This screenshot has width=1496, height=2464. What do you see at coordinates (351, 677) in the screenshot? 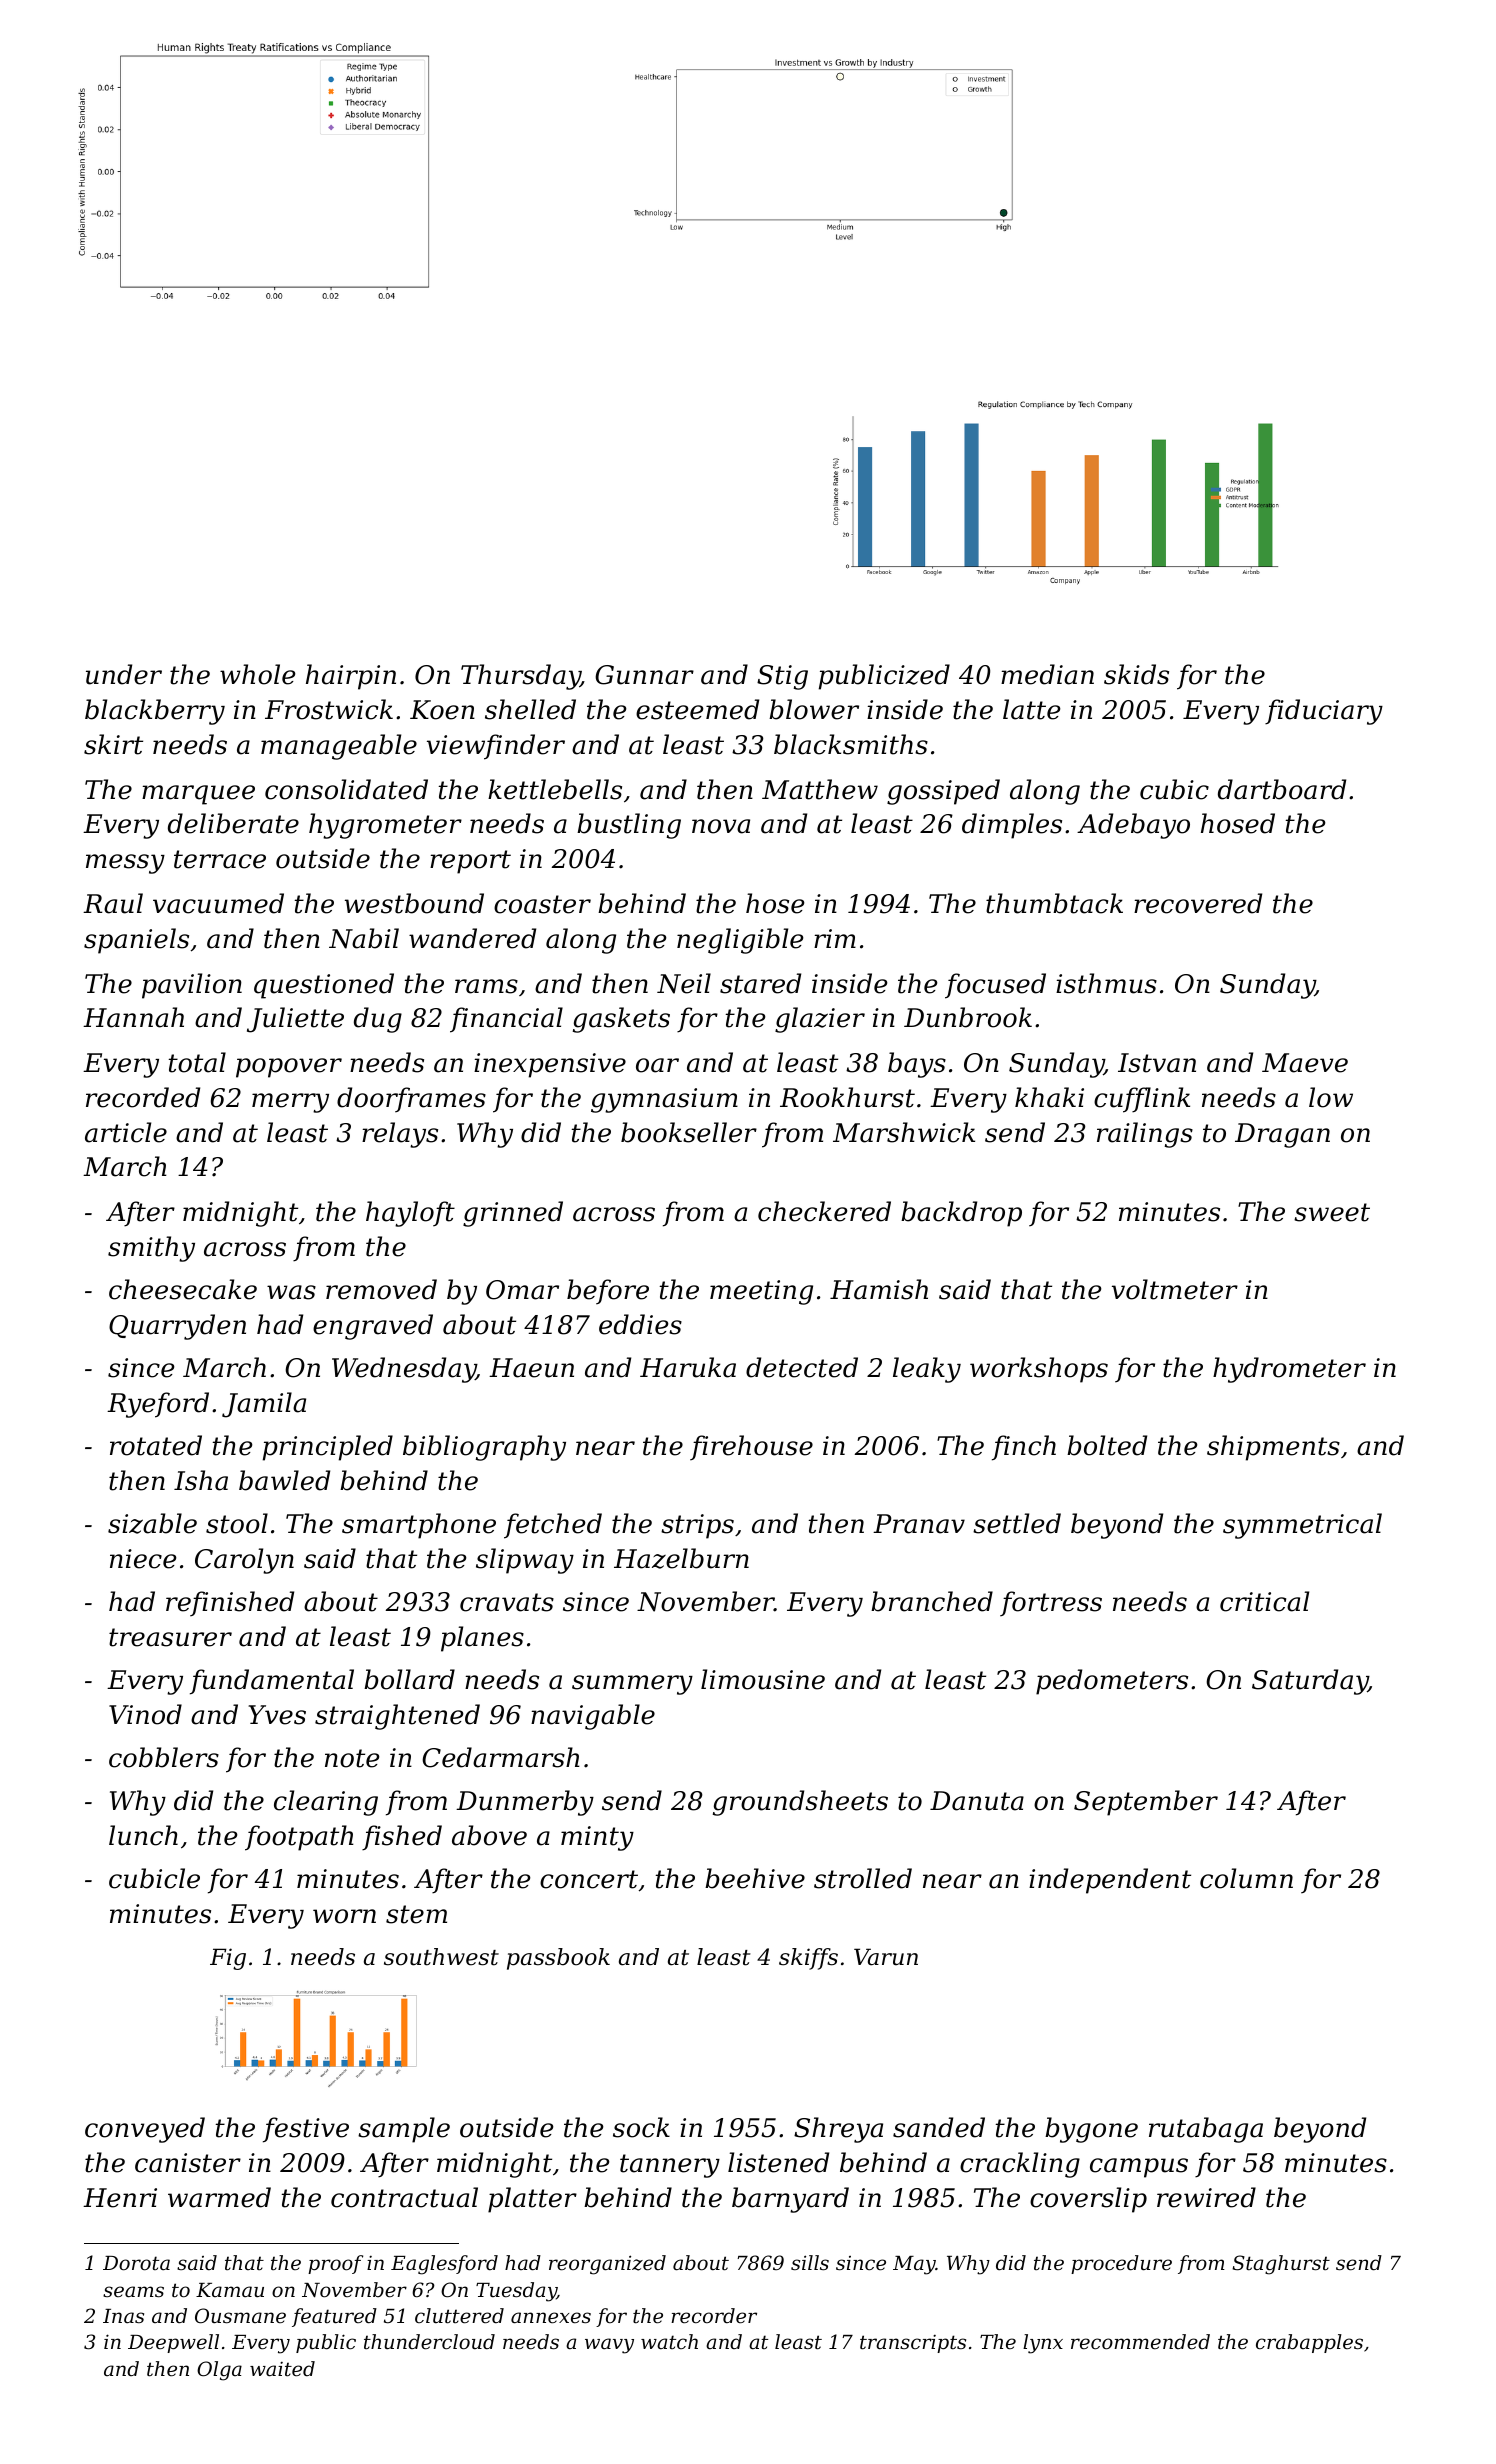
I see `hairpin` at bounding box center [351, 677].
